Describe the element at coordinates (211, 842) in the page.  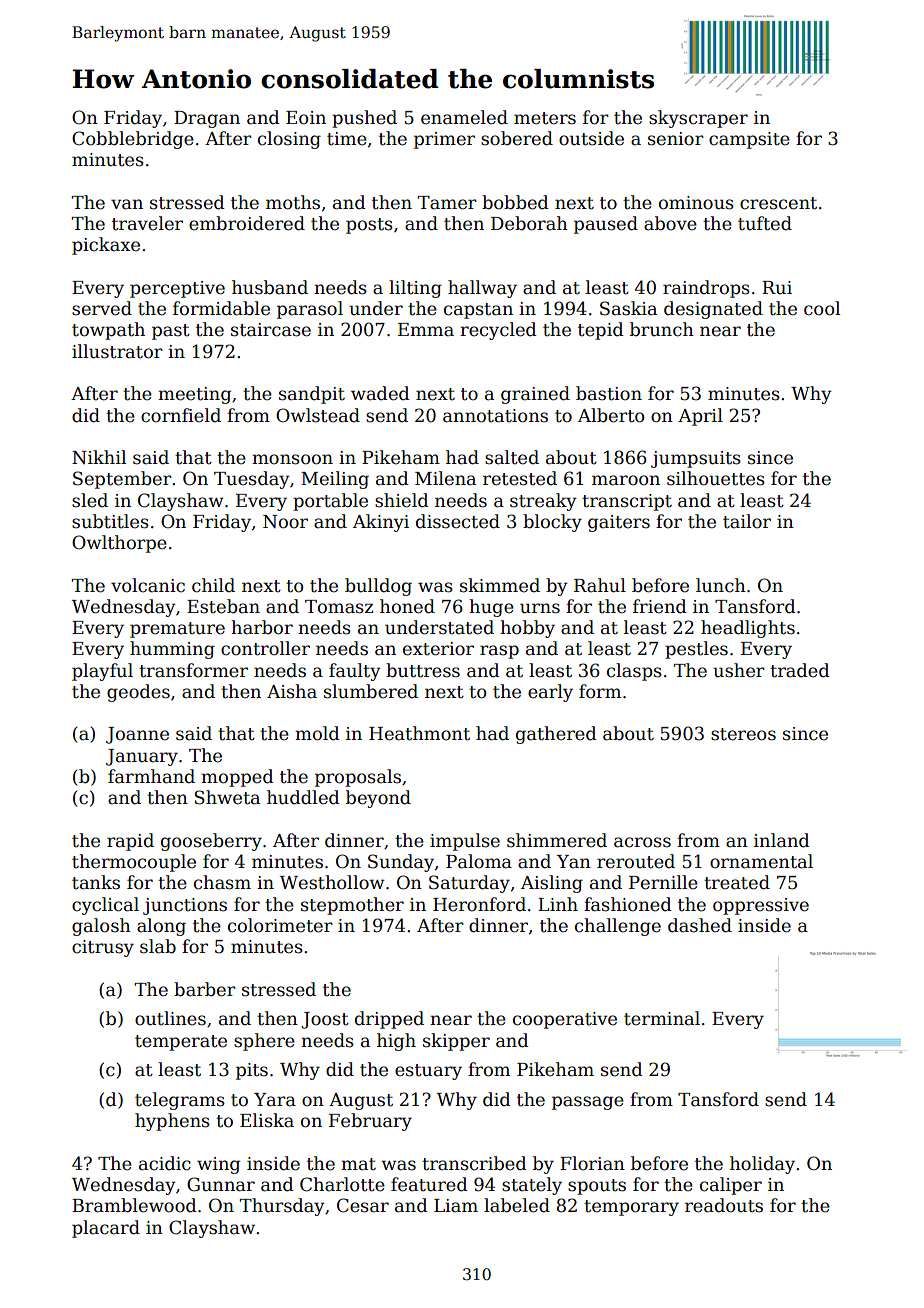
I see `gooseberry` at that location.
